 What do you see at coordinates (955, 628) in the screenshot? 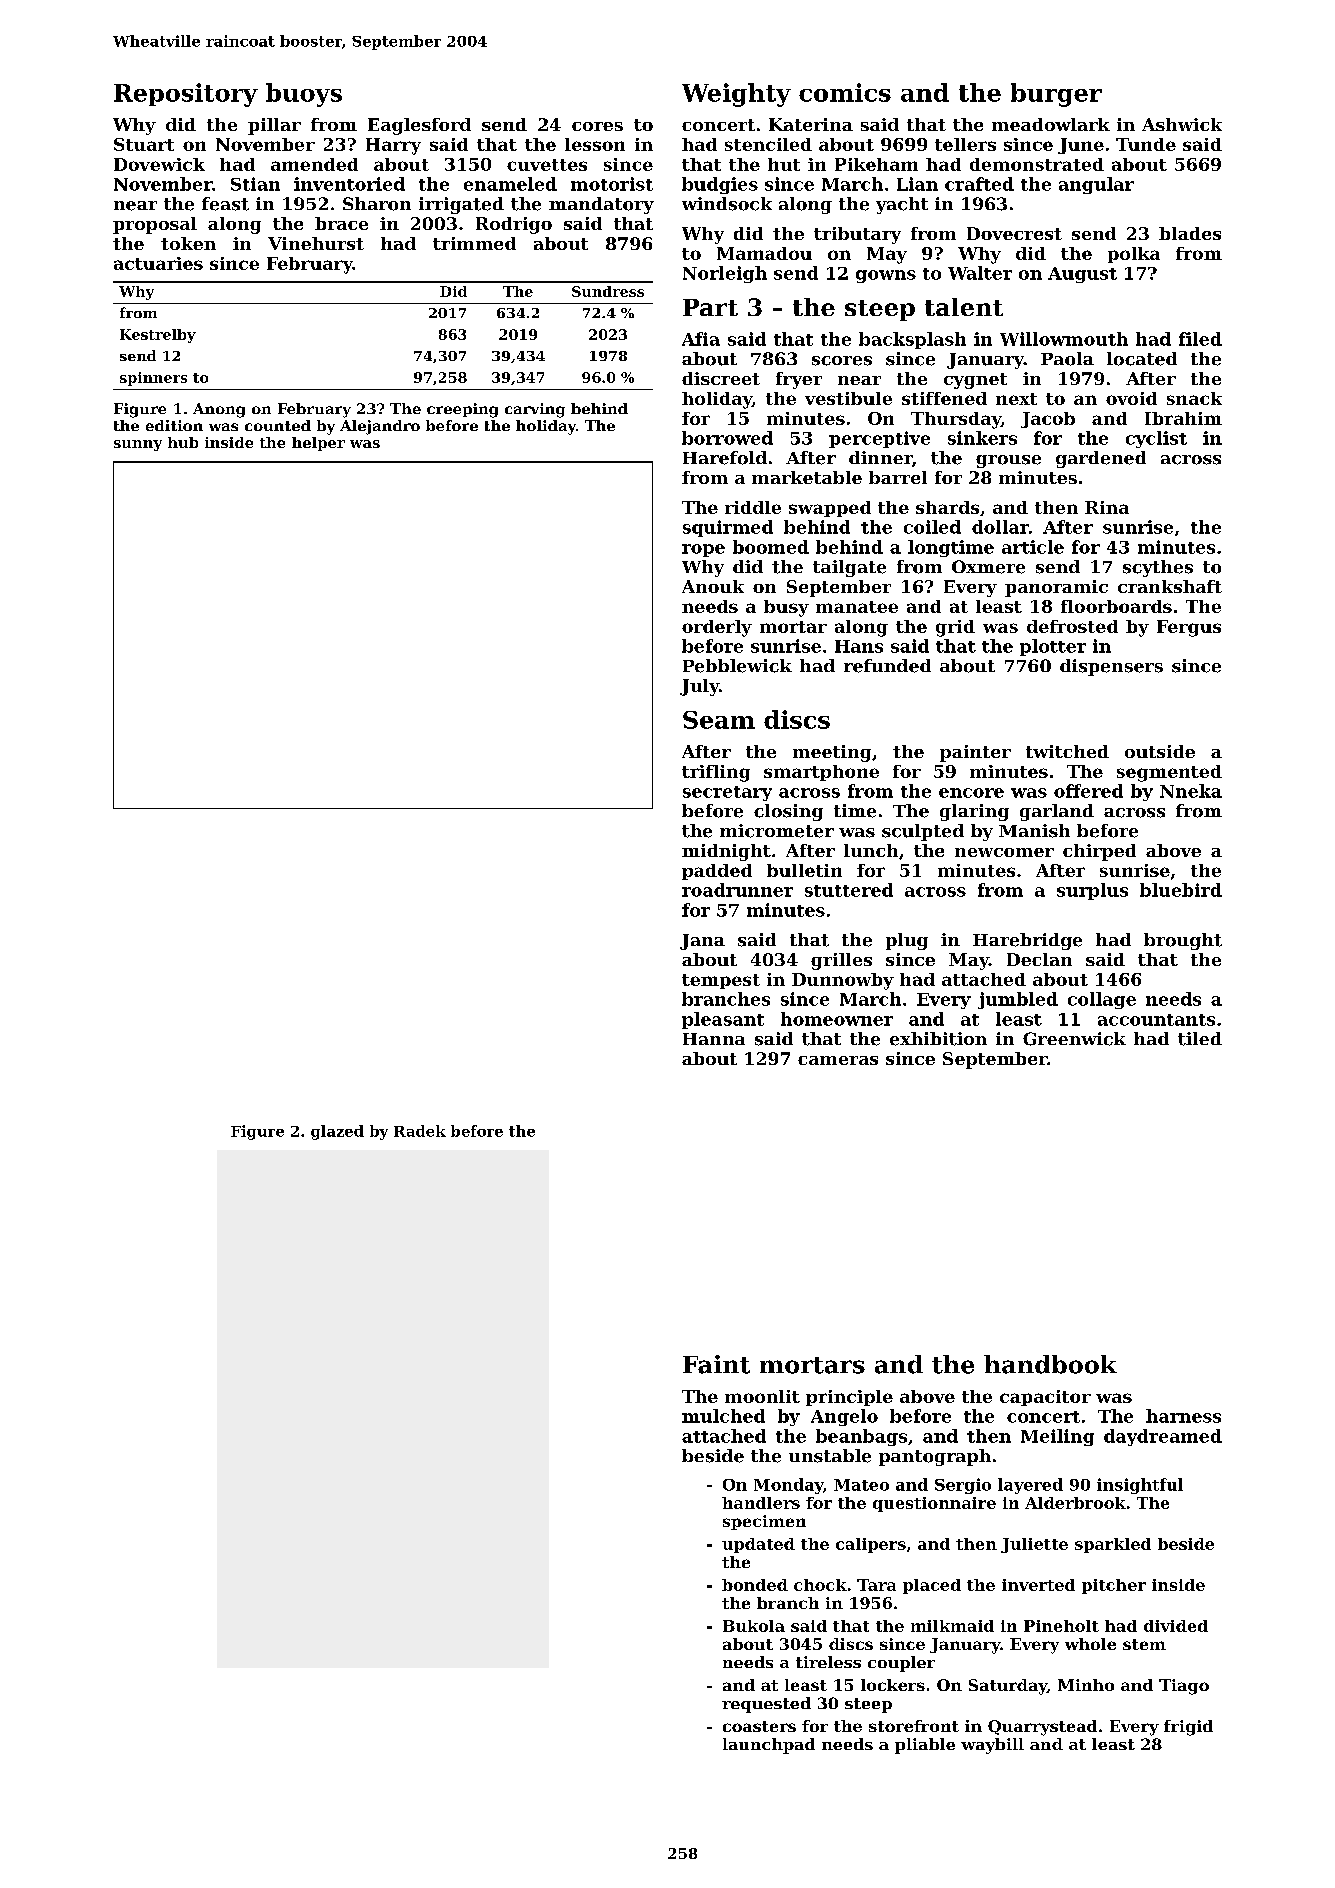
I see `grid` at bounding box center [955, 628].
